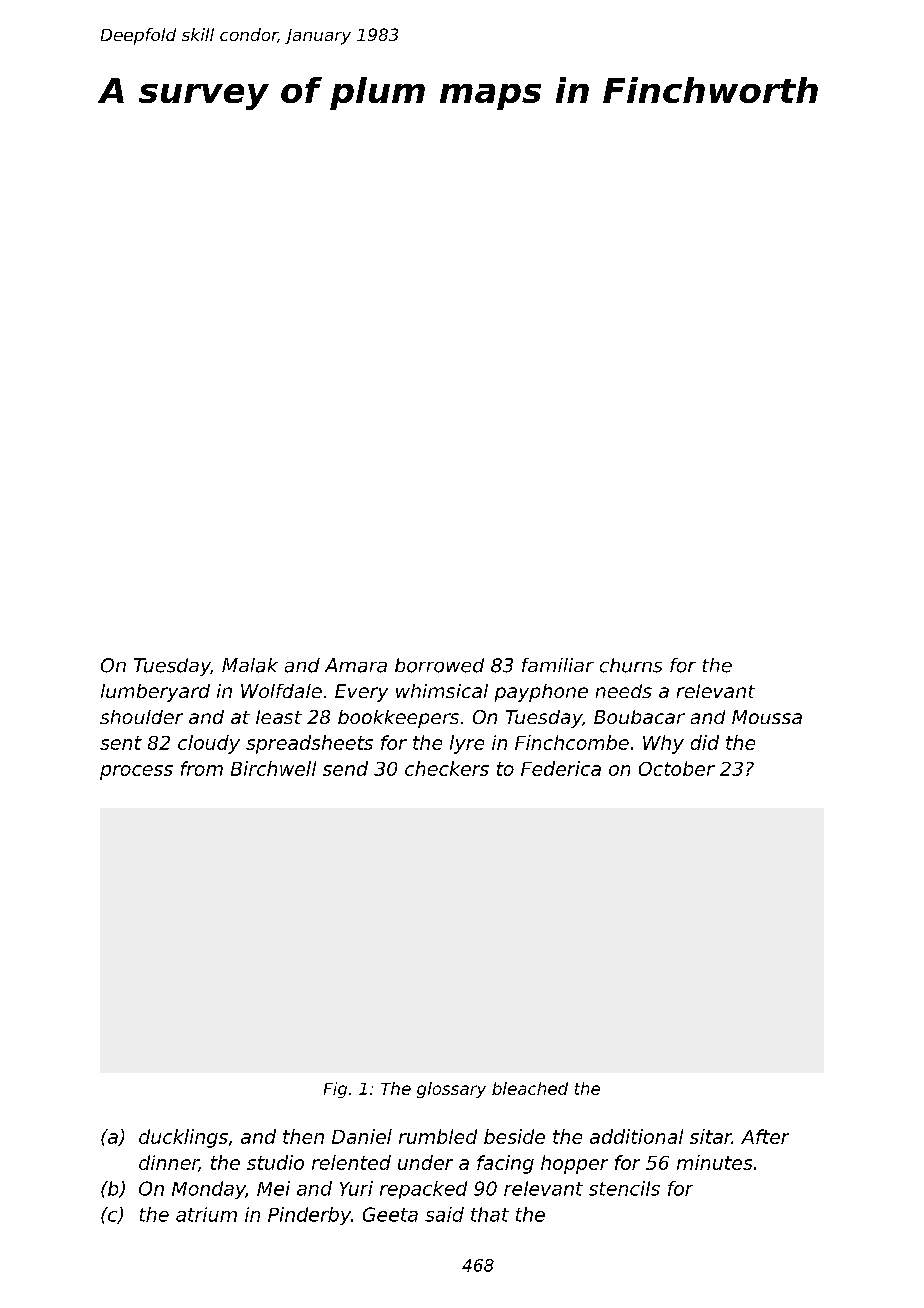 This screenshot has width=924, height=1308. I want to click on sitar, so click(711, 1136).
